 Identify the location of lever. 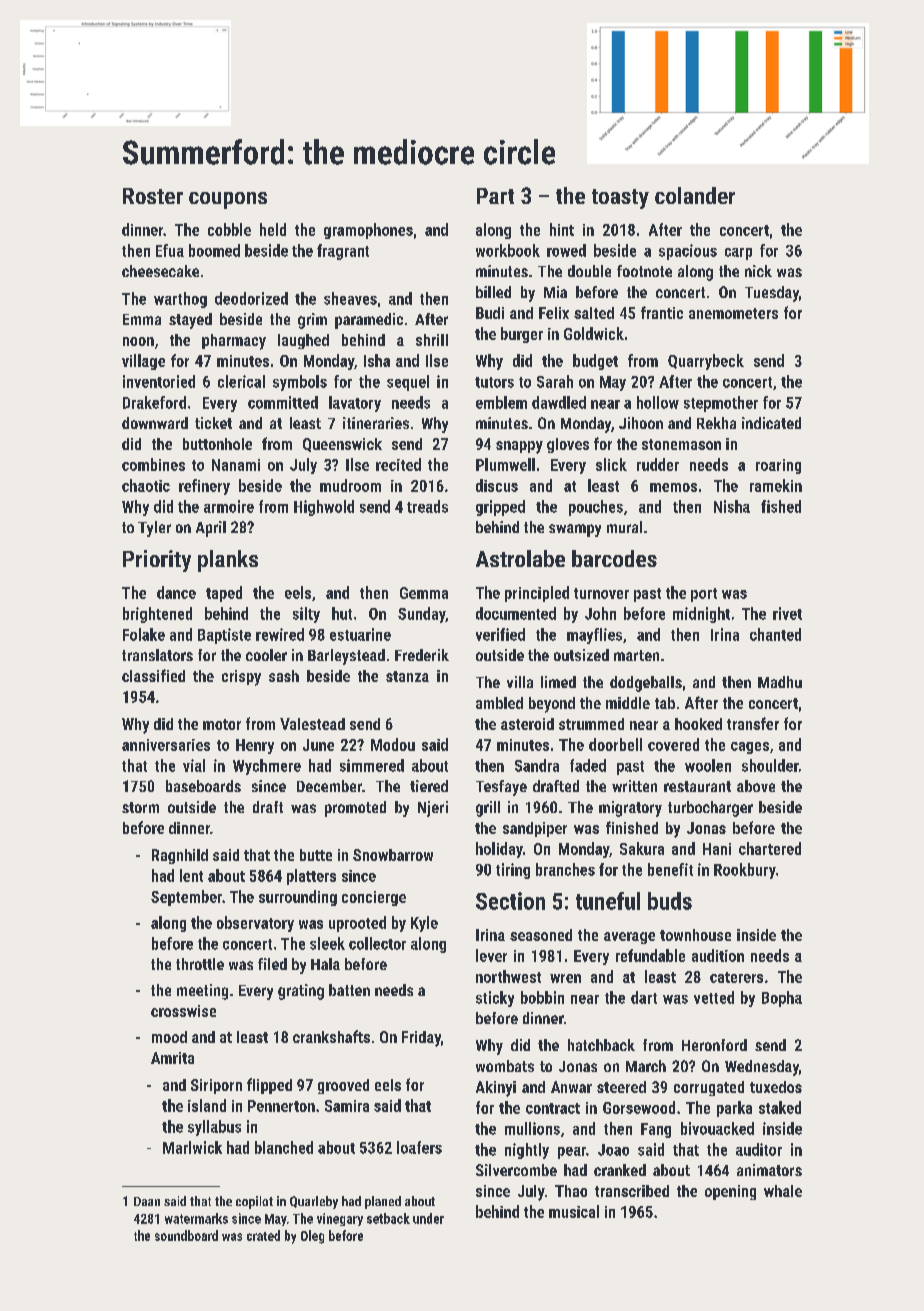
(491, 955).
